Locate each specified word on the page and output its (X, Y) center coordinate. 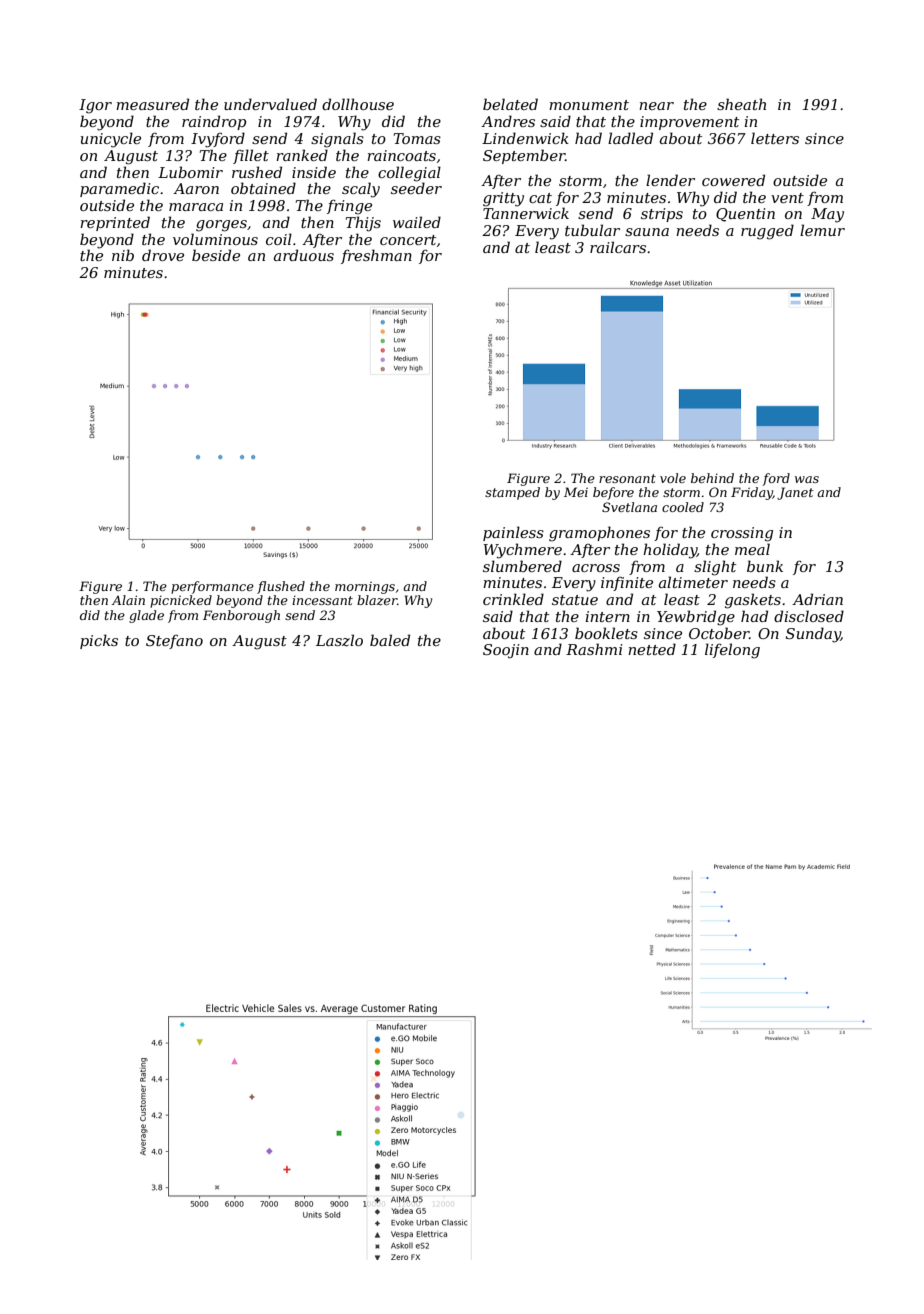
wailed (417, 222)
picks (99, 641)
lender (670, 180)
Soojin (506, 651)
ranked (302, 155)
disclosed (809, 616)
